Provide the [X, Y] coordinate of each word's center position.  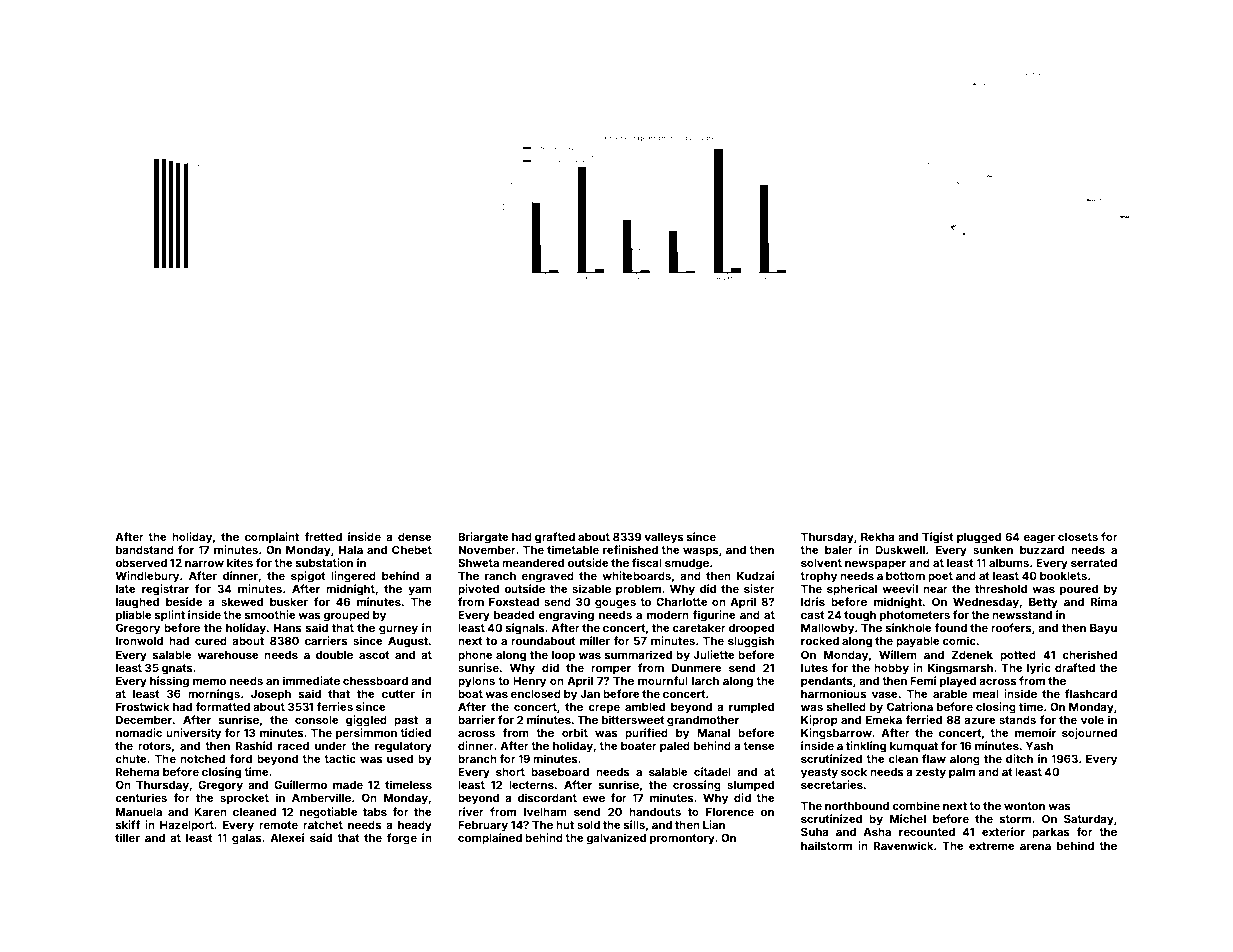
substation [324, 562]
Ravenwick [904, 845]
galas [247, 839]
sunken [993, 550]
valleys [664, 538]
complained [490, 839]
